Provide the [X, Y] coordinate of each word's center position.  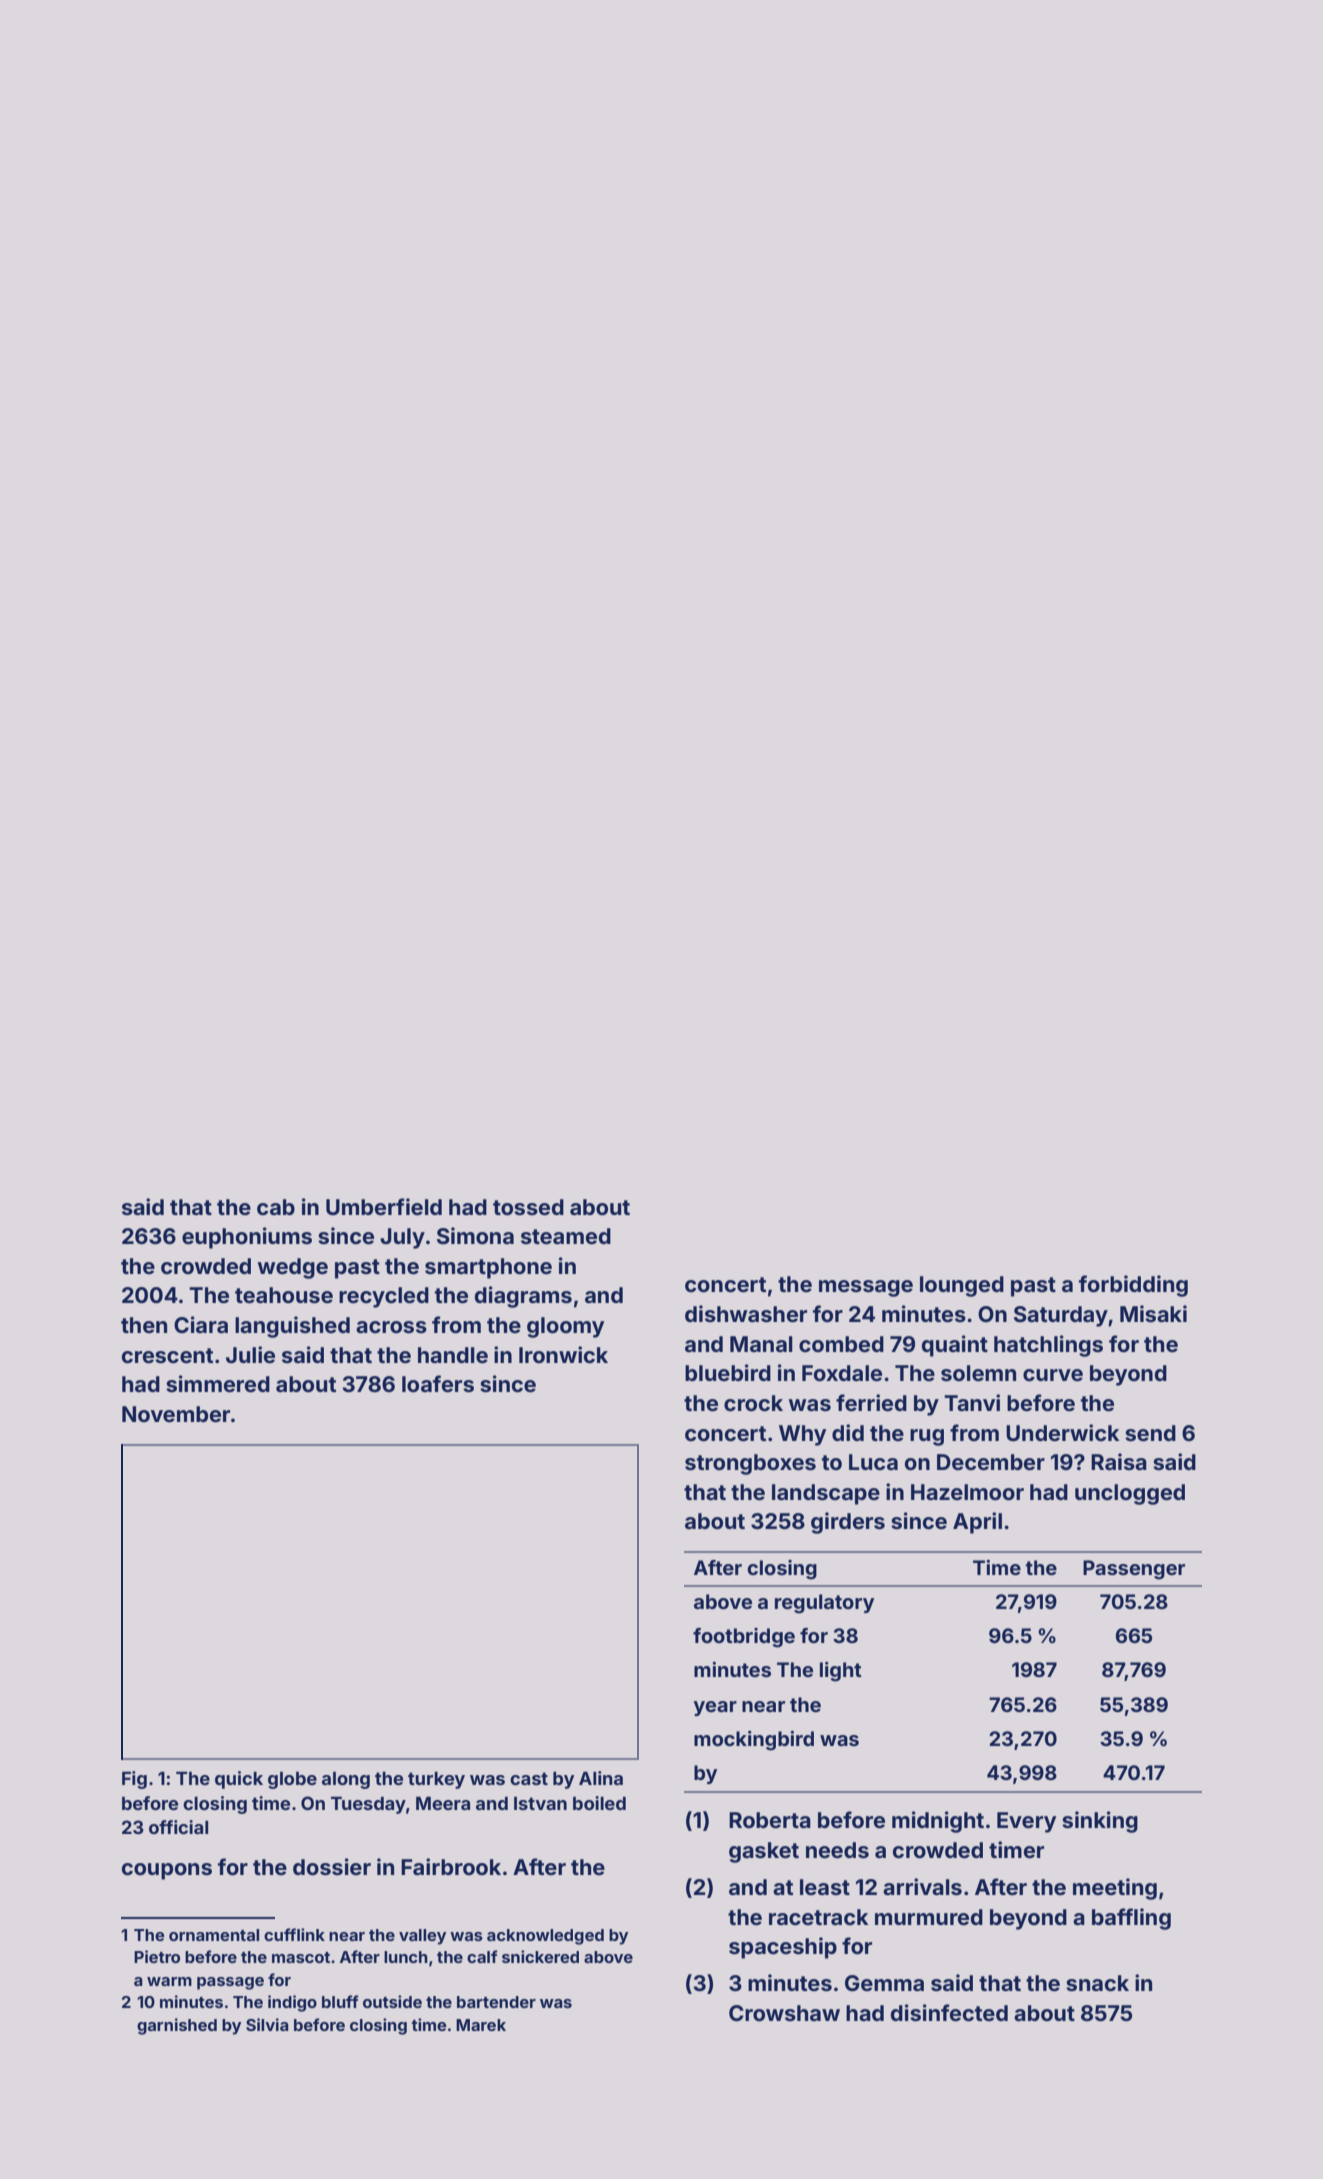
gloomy [565, 1327]
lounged [962, 1286]
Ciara [201, 1324]
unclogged [1130, 1494]
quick [239, 1780]
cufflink [294, 1934]
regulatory [824, 1604]
